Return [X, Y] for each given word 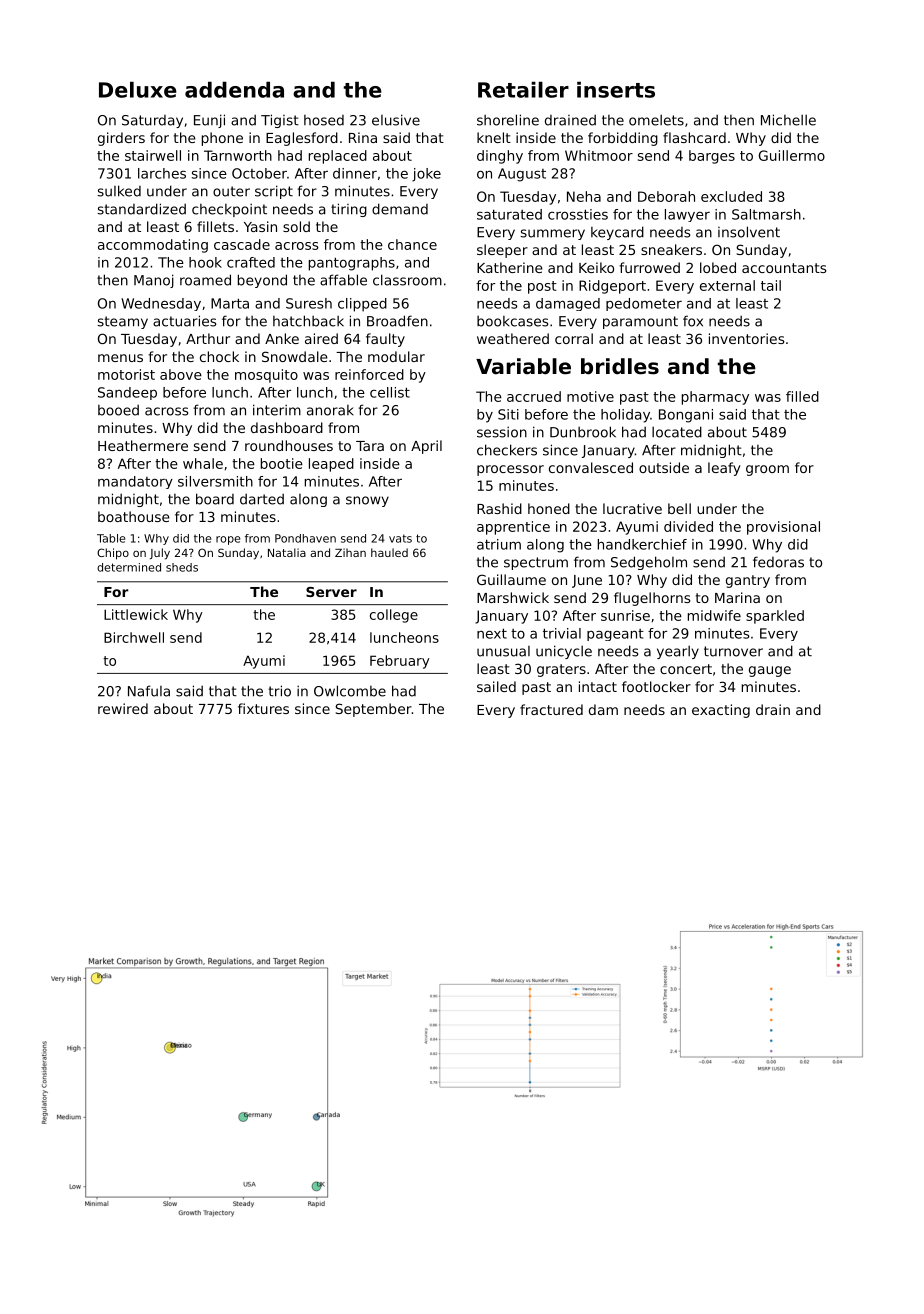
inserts [616, 89]
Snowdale [295, 356]
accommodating [153, 246]
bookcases [512, 321]
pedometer [644, 304]
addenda [234, 89]
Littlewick [136, 614]
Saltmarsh [766, 214]
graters [561, 670]
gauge [770, 671]
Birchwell [134, 637]
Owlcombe [350, 691]
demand [400, 209]
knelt [494, 137]
